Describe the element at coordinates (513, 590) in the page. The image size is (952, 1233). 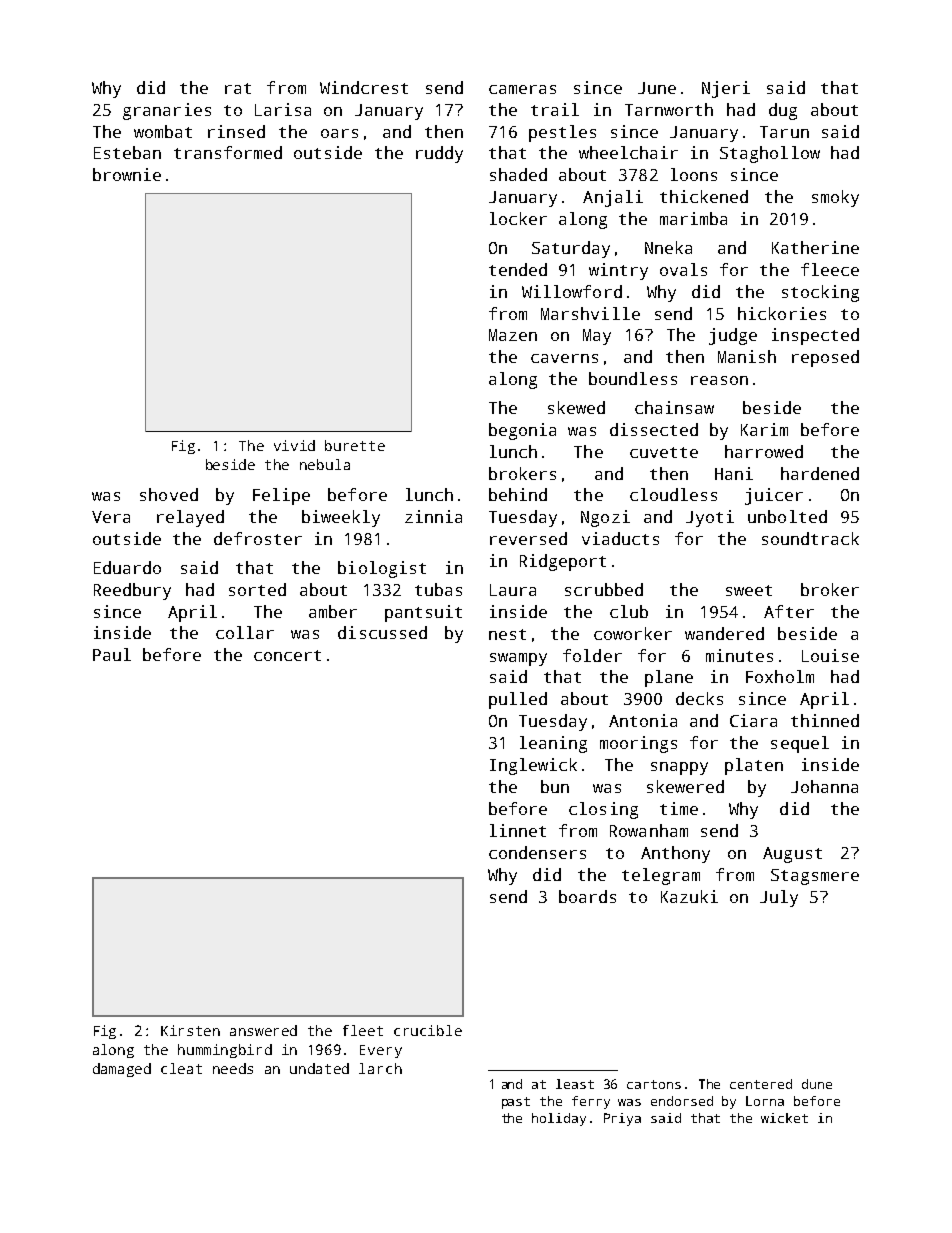
I see `Laura` at that location.
